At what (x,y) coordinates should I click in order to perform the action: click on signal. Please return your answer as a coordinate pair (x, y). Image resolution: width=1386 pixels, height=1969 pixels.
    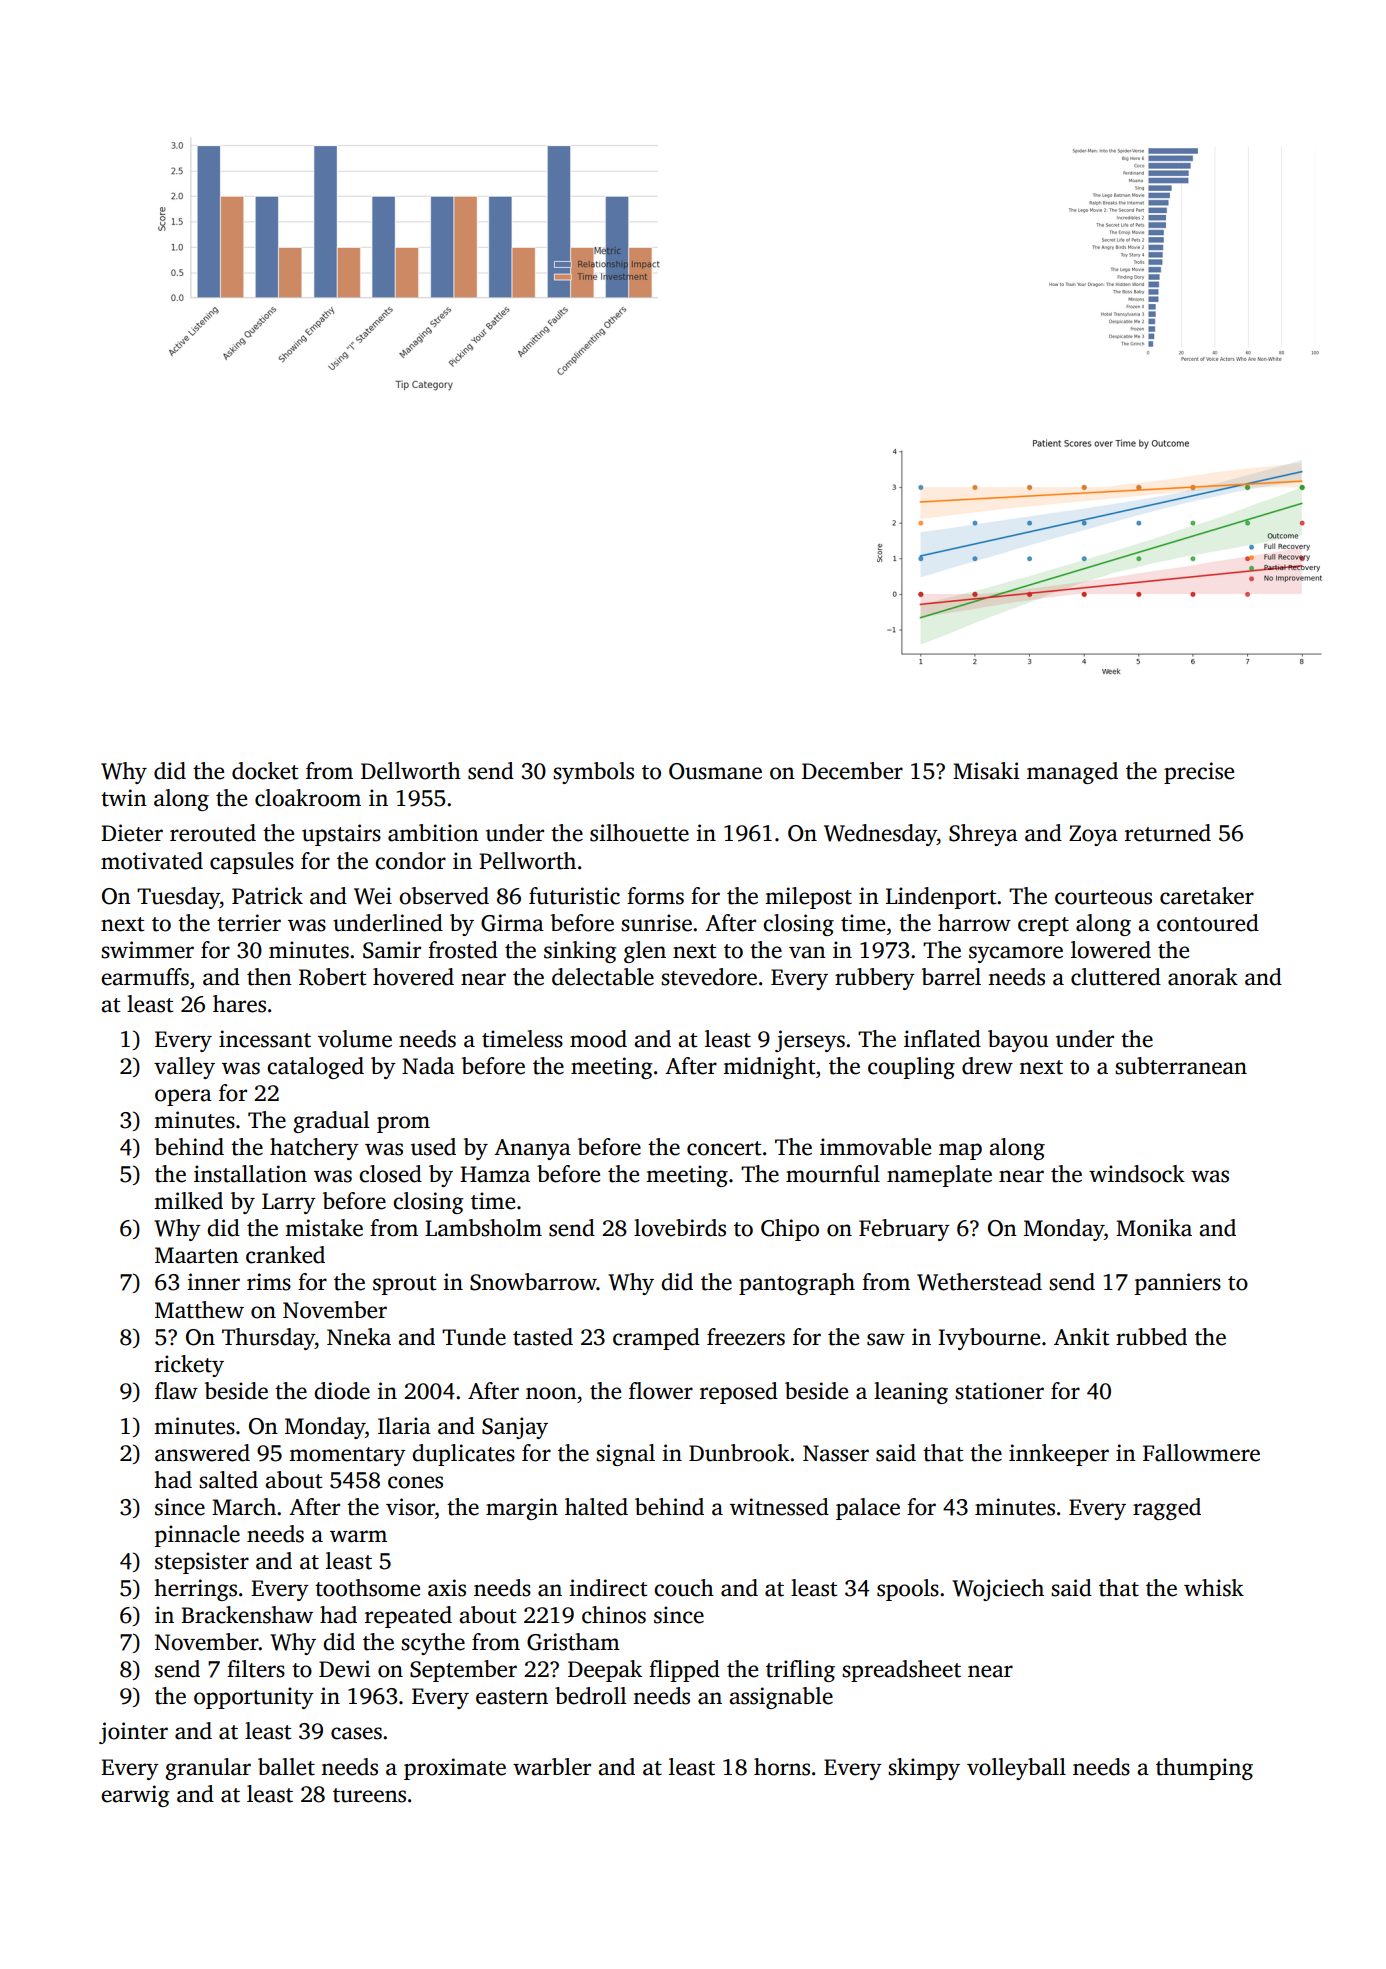
    Looking at the image, I should click on (625, 1455).
